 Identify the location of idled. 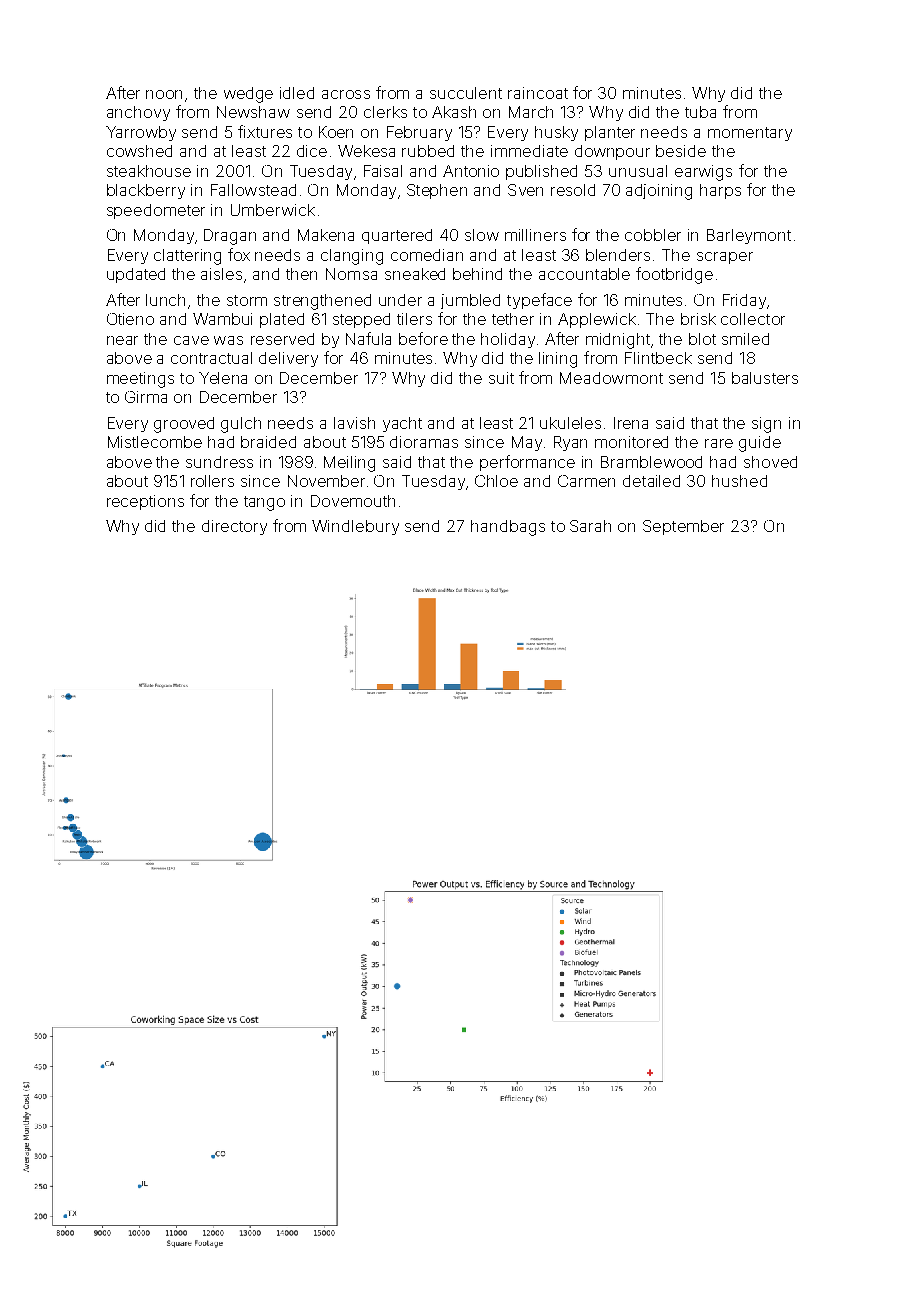
(297, 93).
